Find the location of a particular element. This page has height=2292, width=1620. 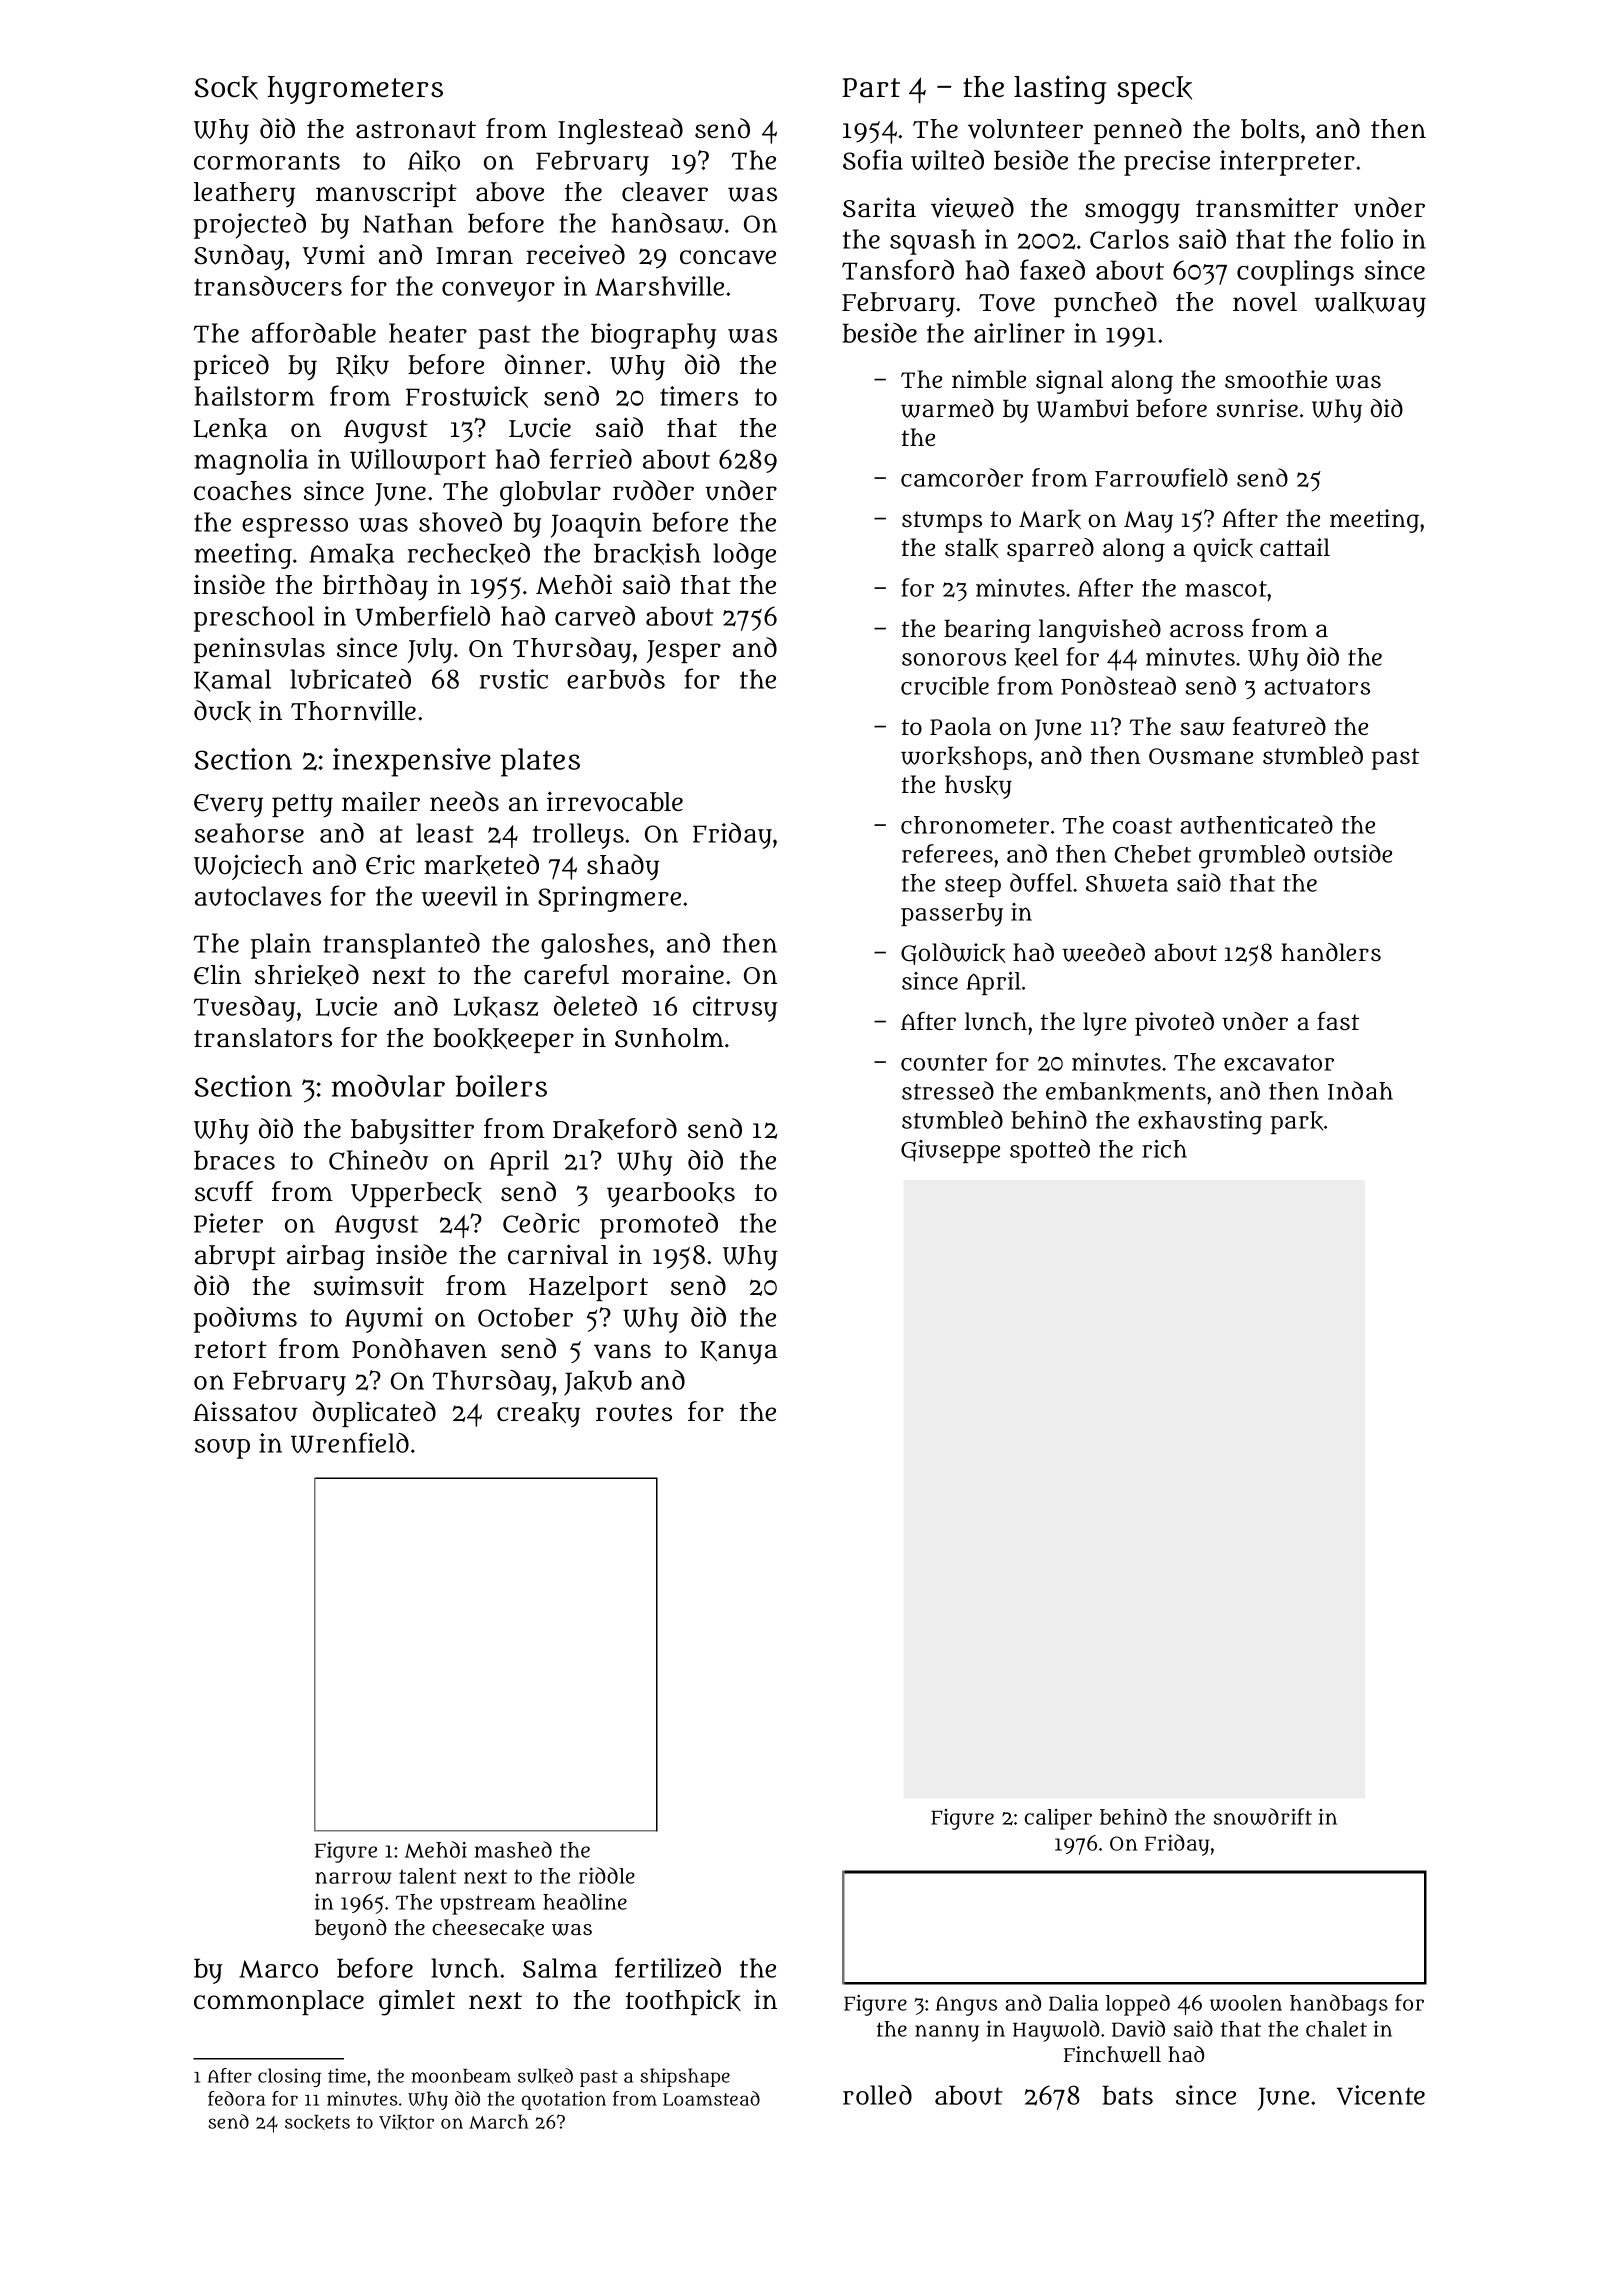

park is located at coordinates (1297, 1122).
